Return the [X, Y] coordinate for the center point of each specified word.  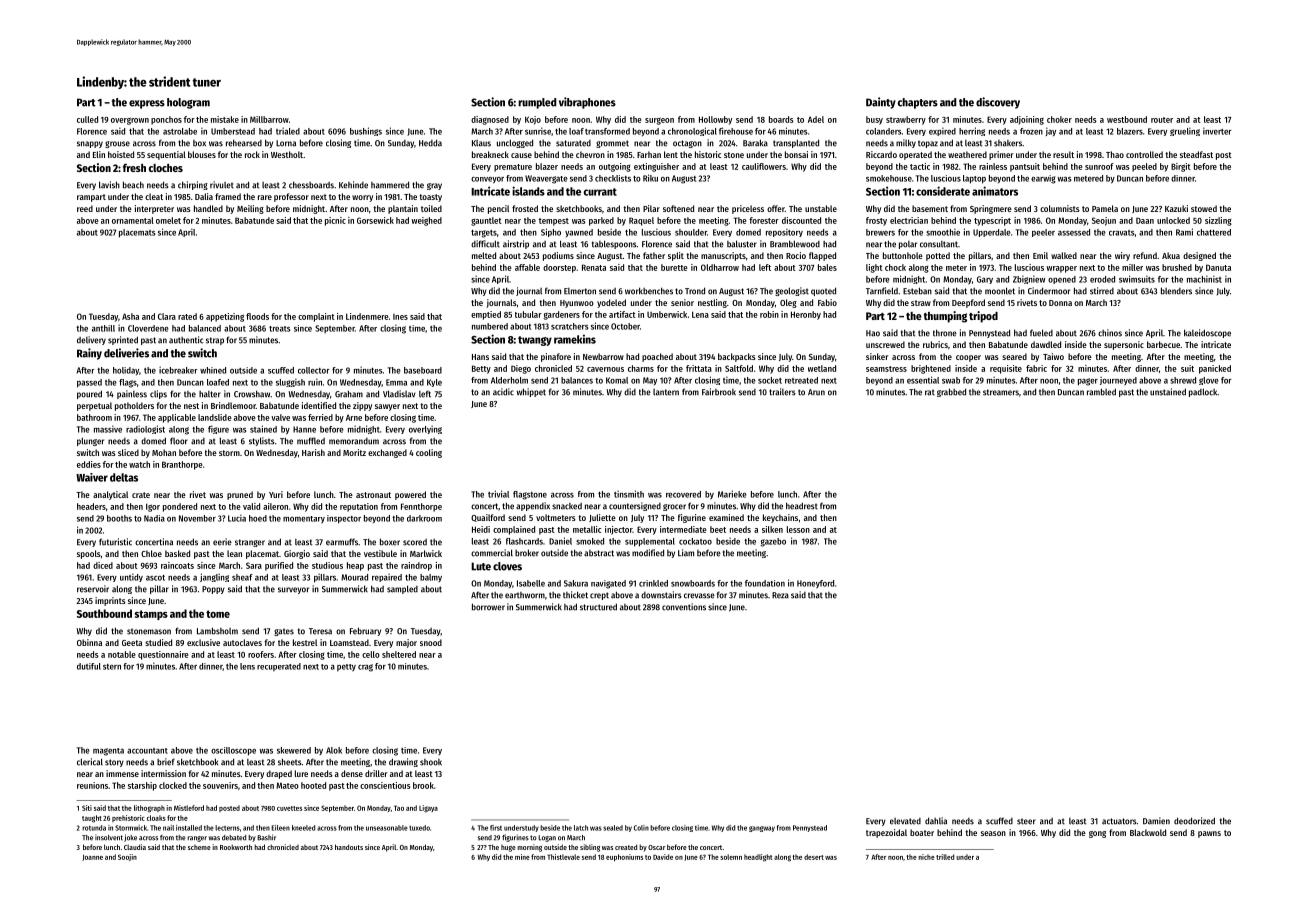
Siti [87, 808]
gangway [762, 829]
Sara [254, 565]
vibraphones [587, 103]
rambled [1101, 392]
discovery [998, 103]
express [147, 104]
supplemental [650, 542]
